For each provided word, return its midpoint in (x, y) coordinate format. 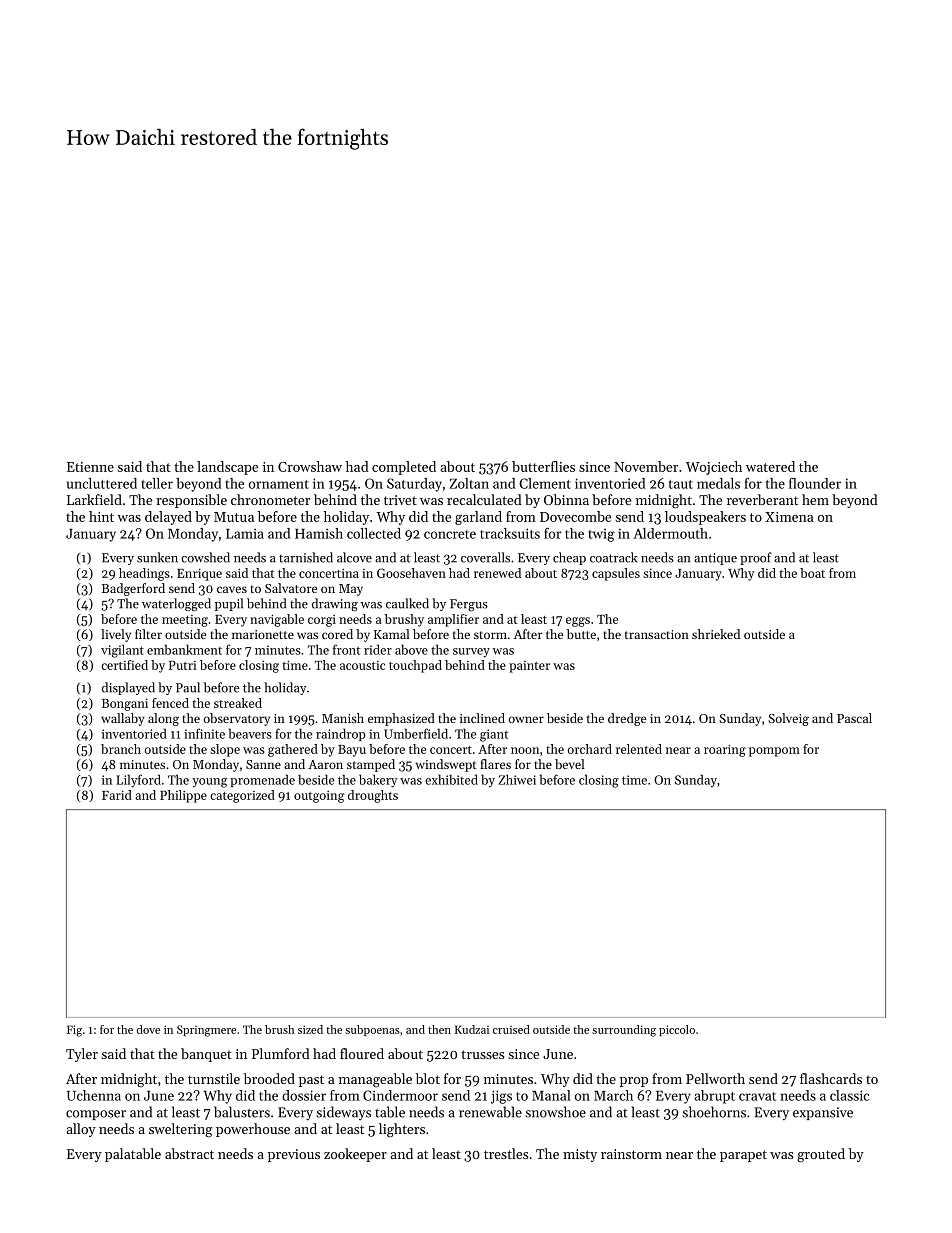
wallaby (122, 719)
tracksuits (510, 533)
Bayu (352, 751)
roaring (725, 750)
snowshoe (555, 1112)
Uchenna (94, 1095)
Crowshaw (310, 466)
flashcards (831, 1078)
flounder (815, 483)
